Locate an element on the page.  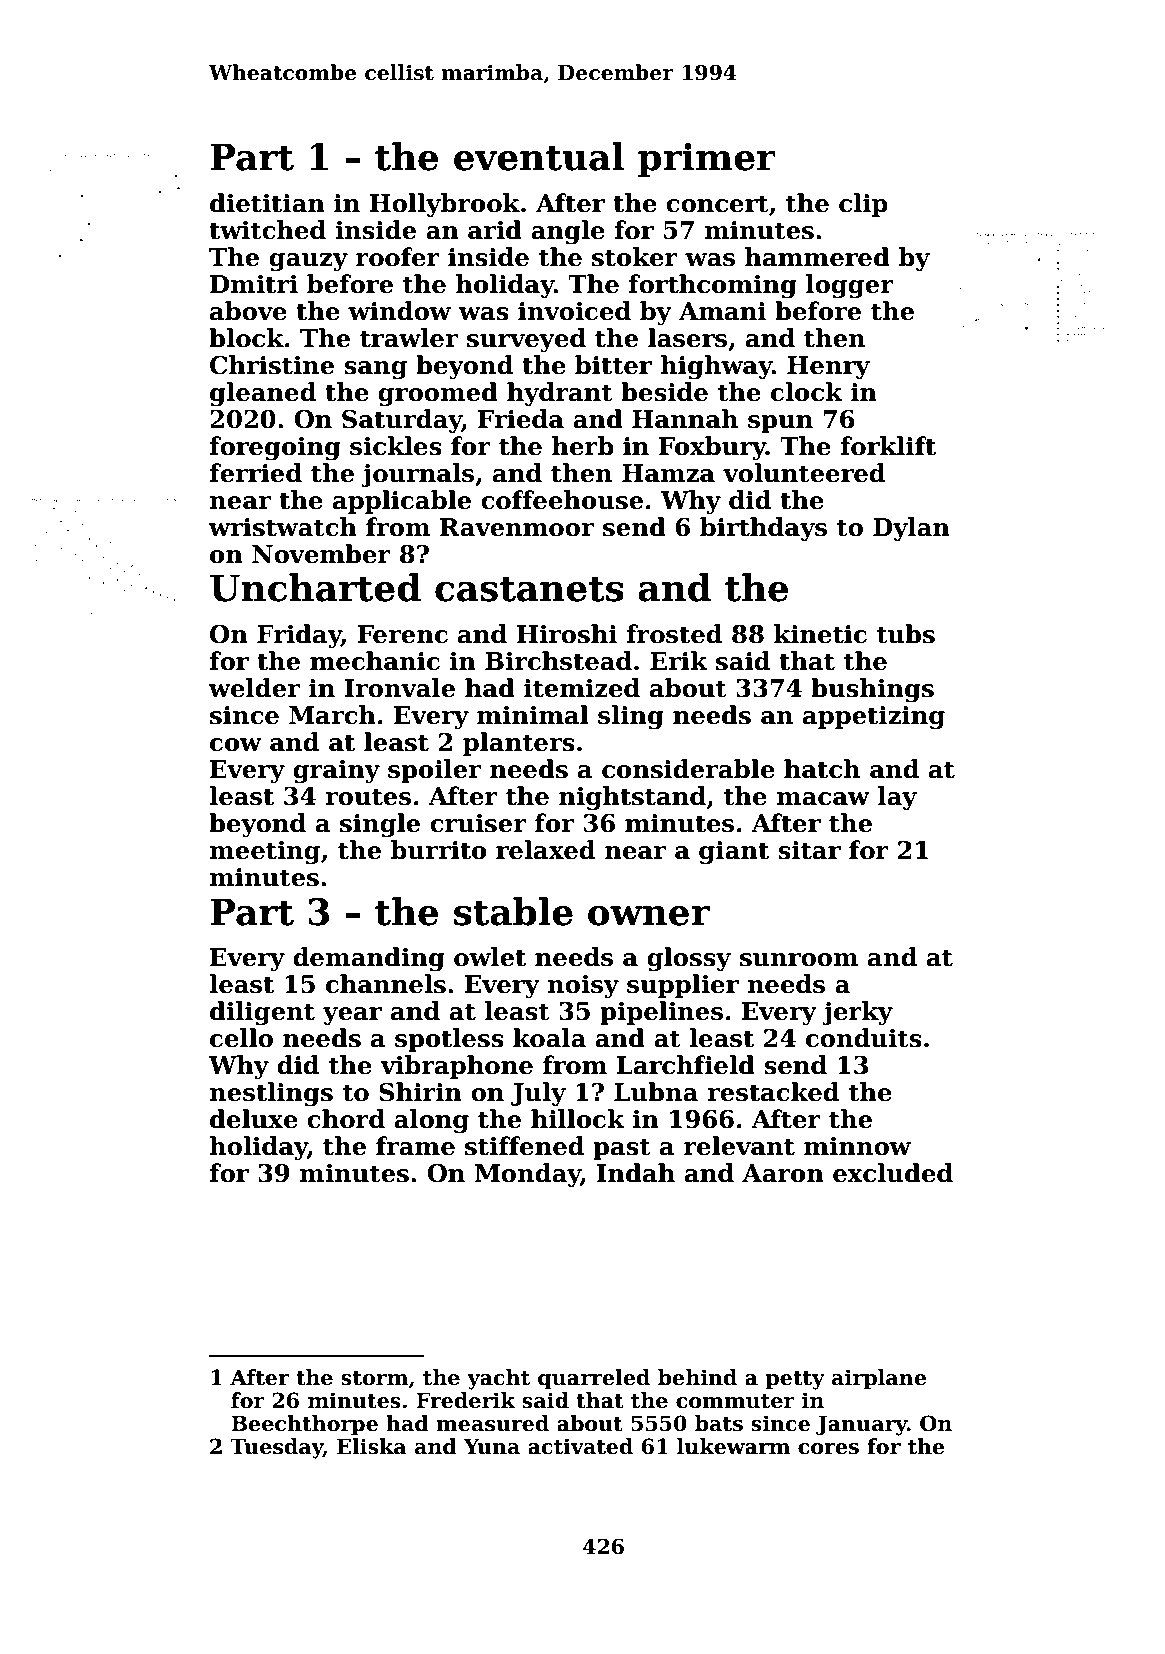
nightstand is located at coordinates (632, 798).
